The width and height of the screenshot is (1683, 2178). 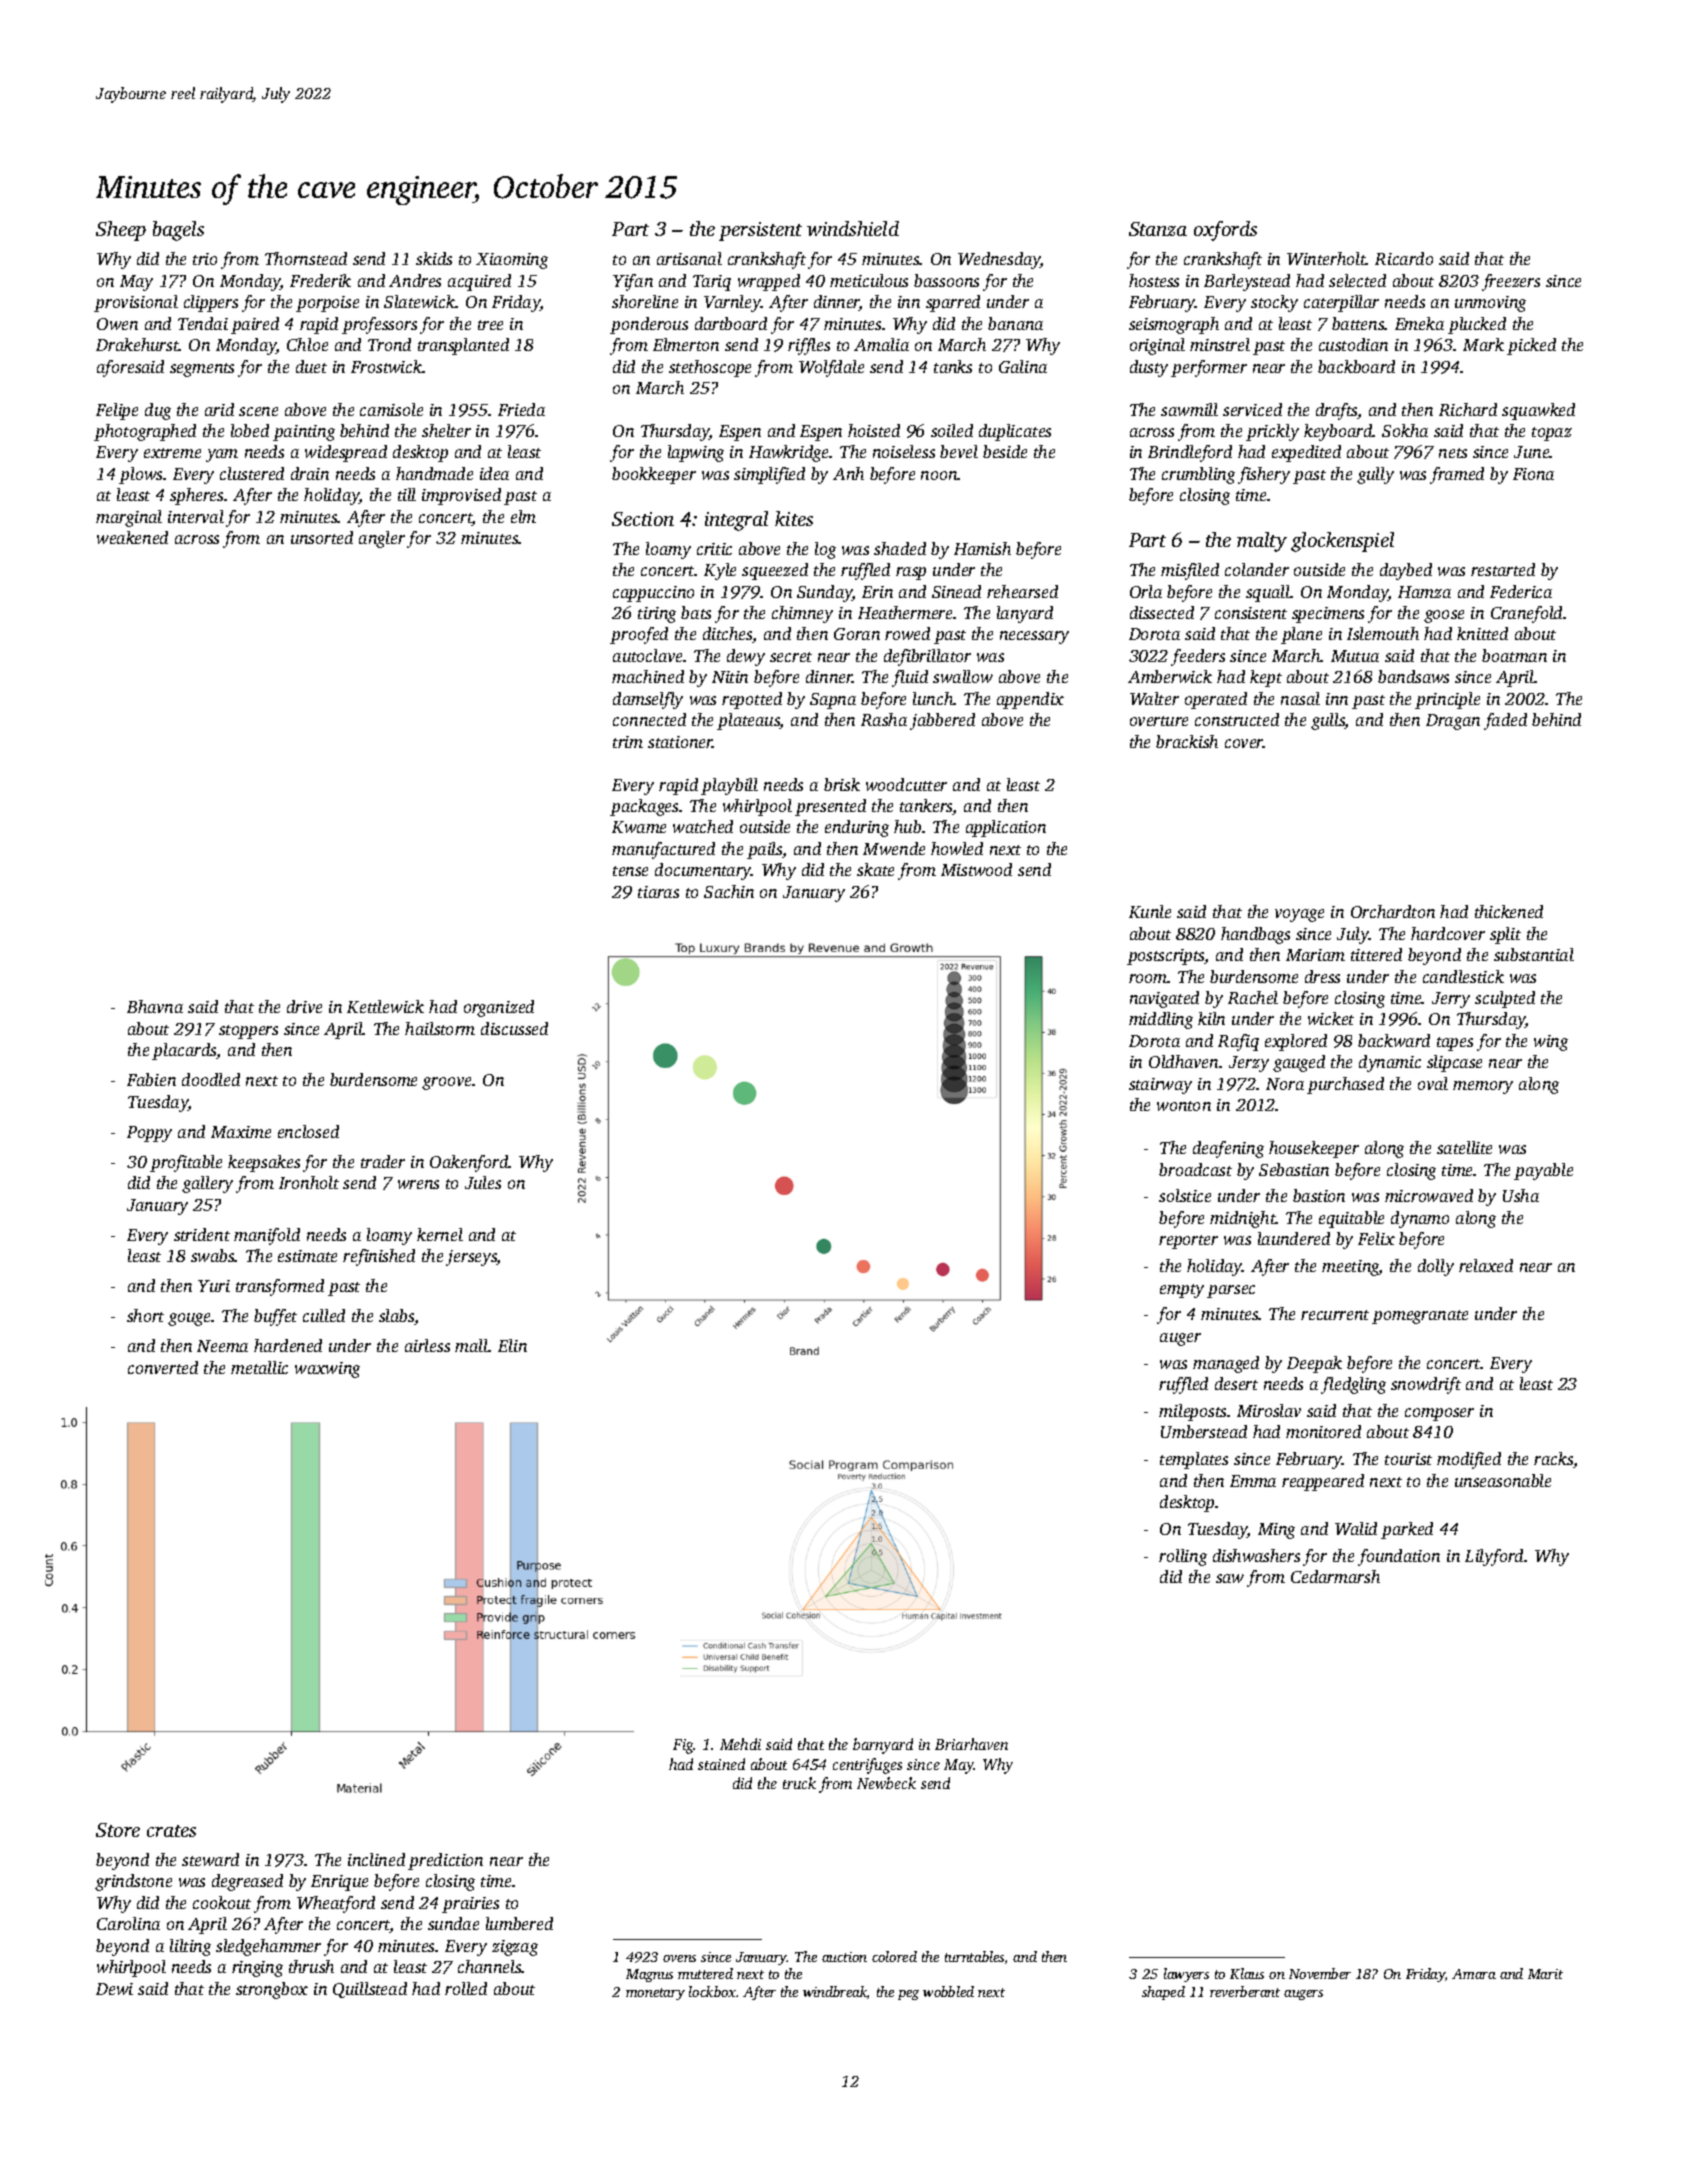 What do you see at coordinates (514, 1028) in the screenshot?
I see `discussed` at bounding box center [514, 1028].
